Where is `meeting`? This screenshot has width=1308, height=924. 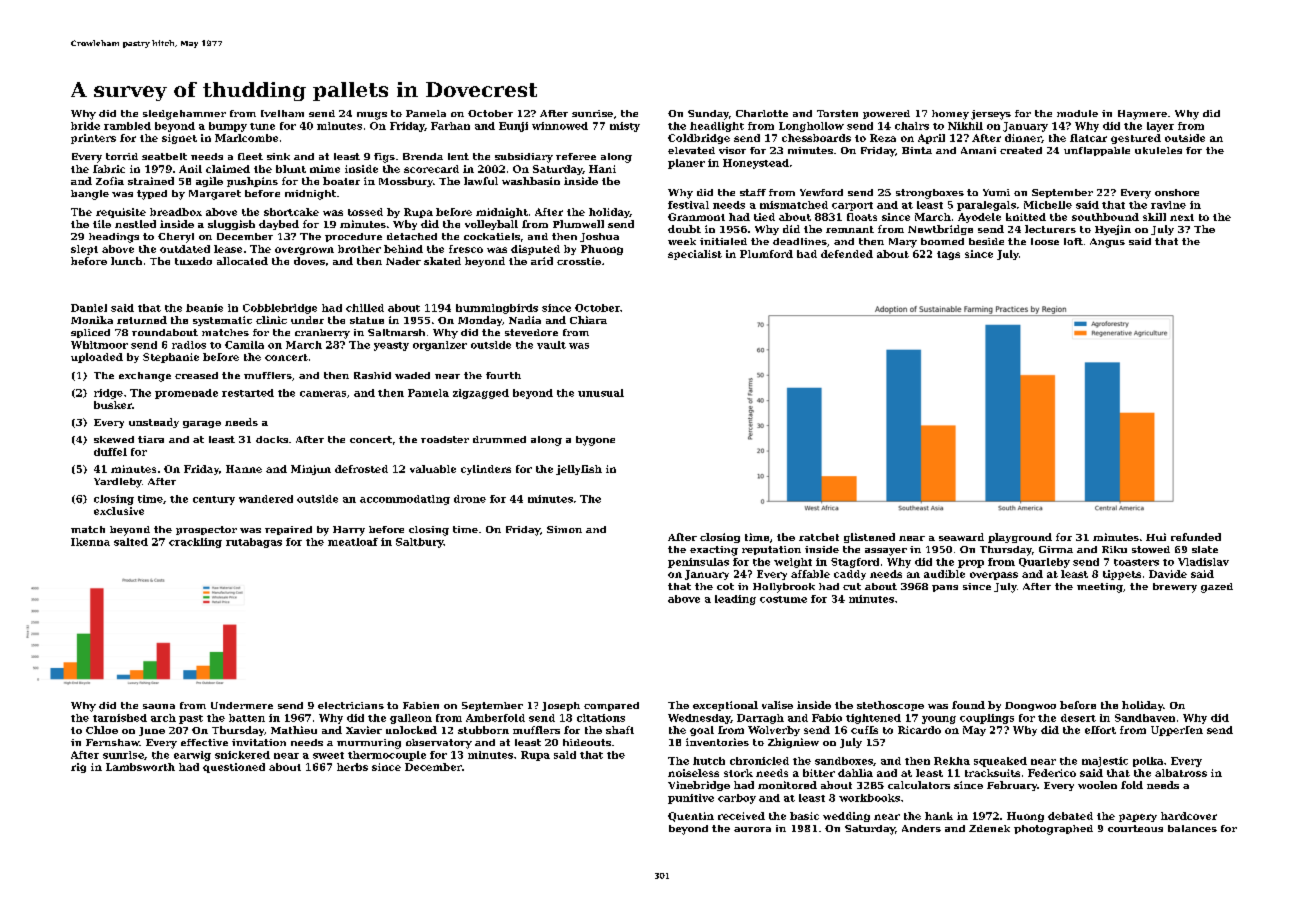 meeting is located at coordinates (1100, 588).
